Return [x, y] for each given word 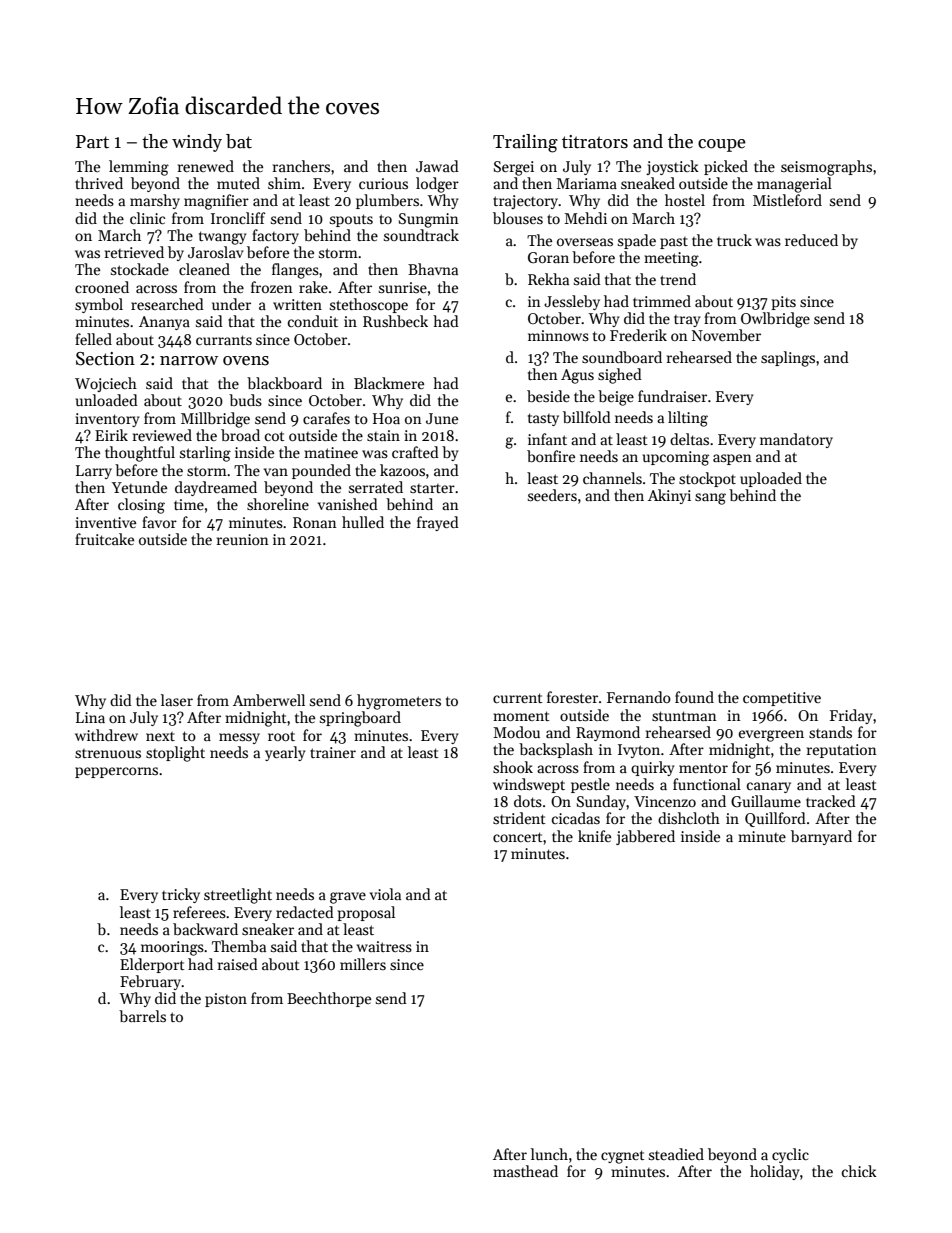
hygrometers [399, 702]
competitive [782, 699]
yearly [285, 753]
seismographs [826, 168]
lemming [139, 168]
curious [383, 183]
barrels [142, 1016]
